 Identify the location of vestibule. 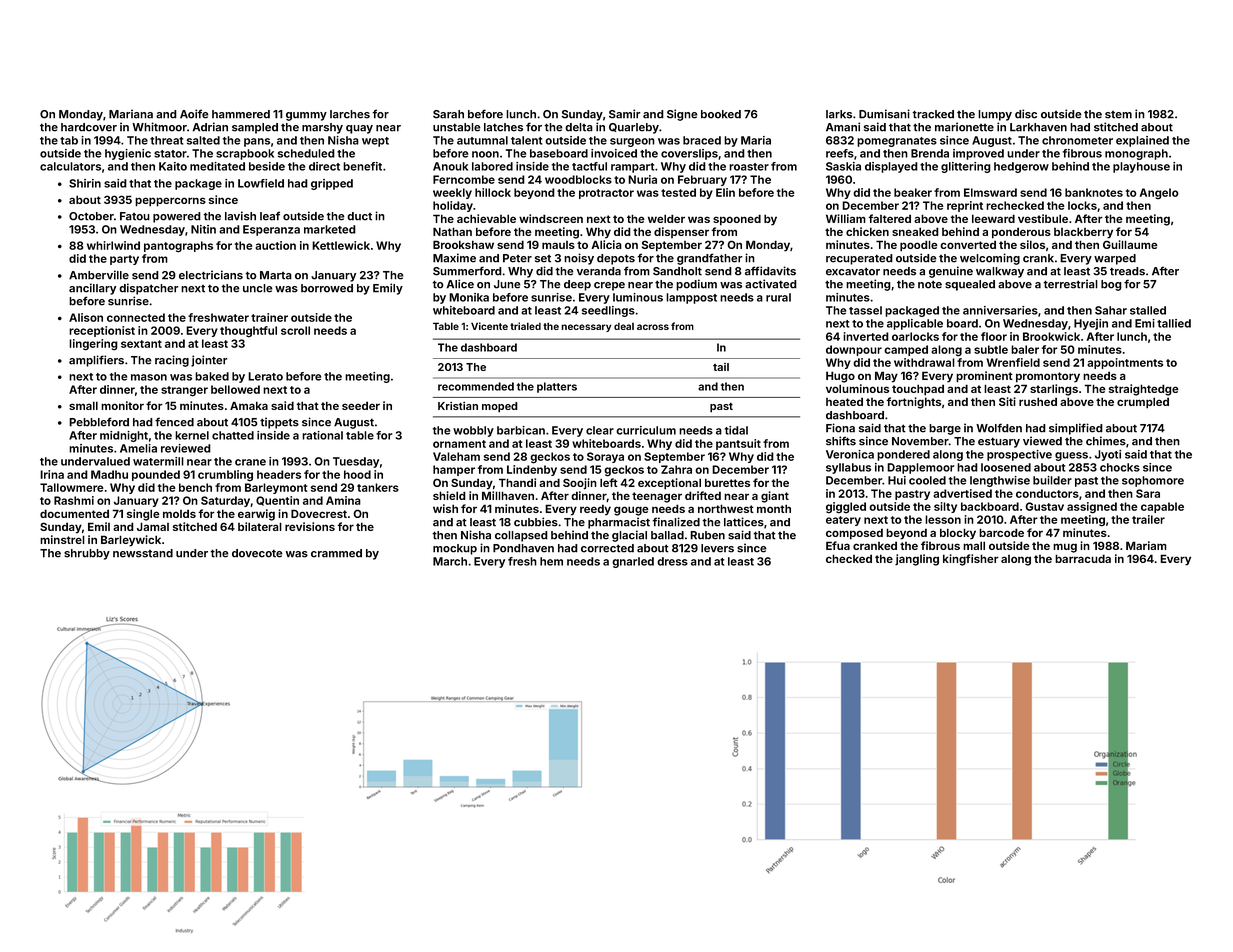
(1043, 218).
